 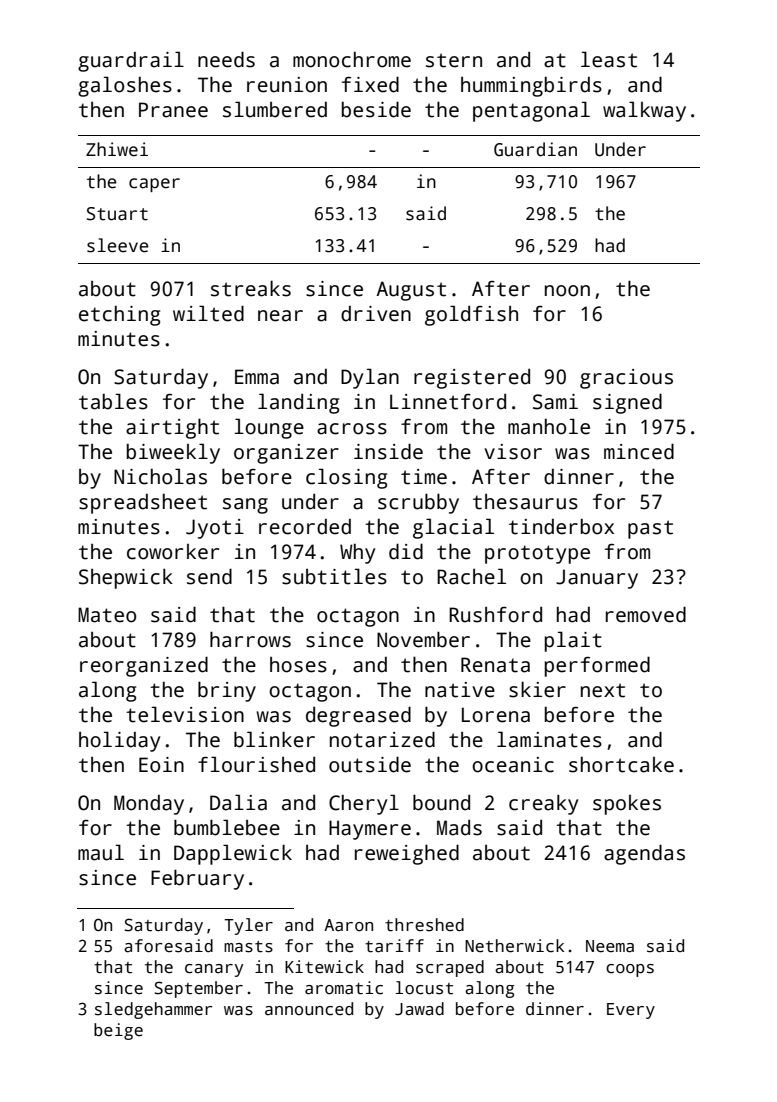 I want to click on August, so click(x=411, y=291).
